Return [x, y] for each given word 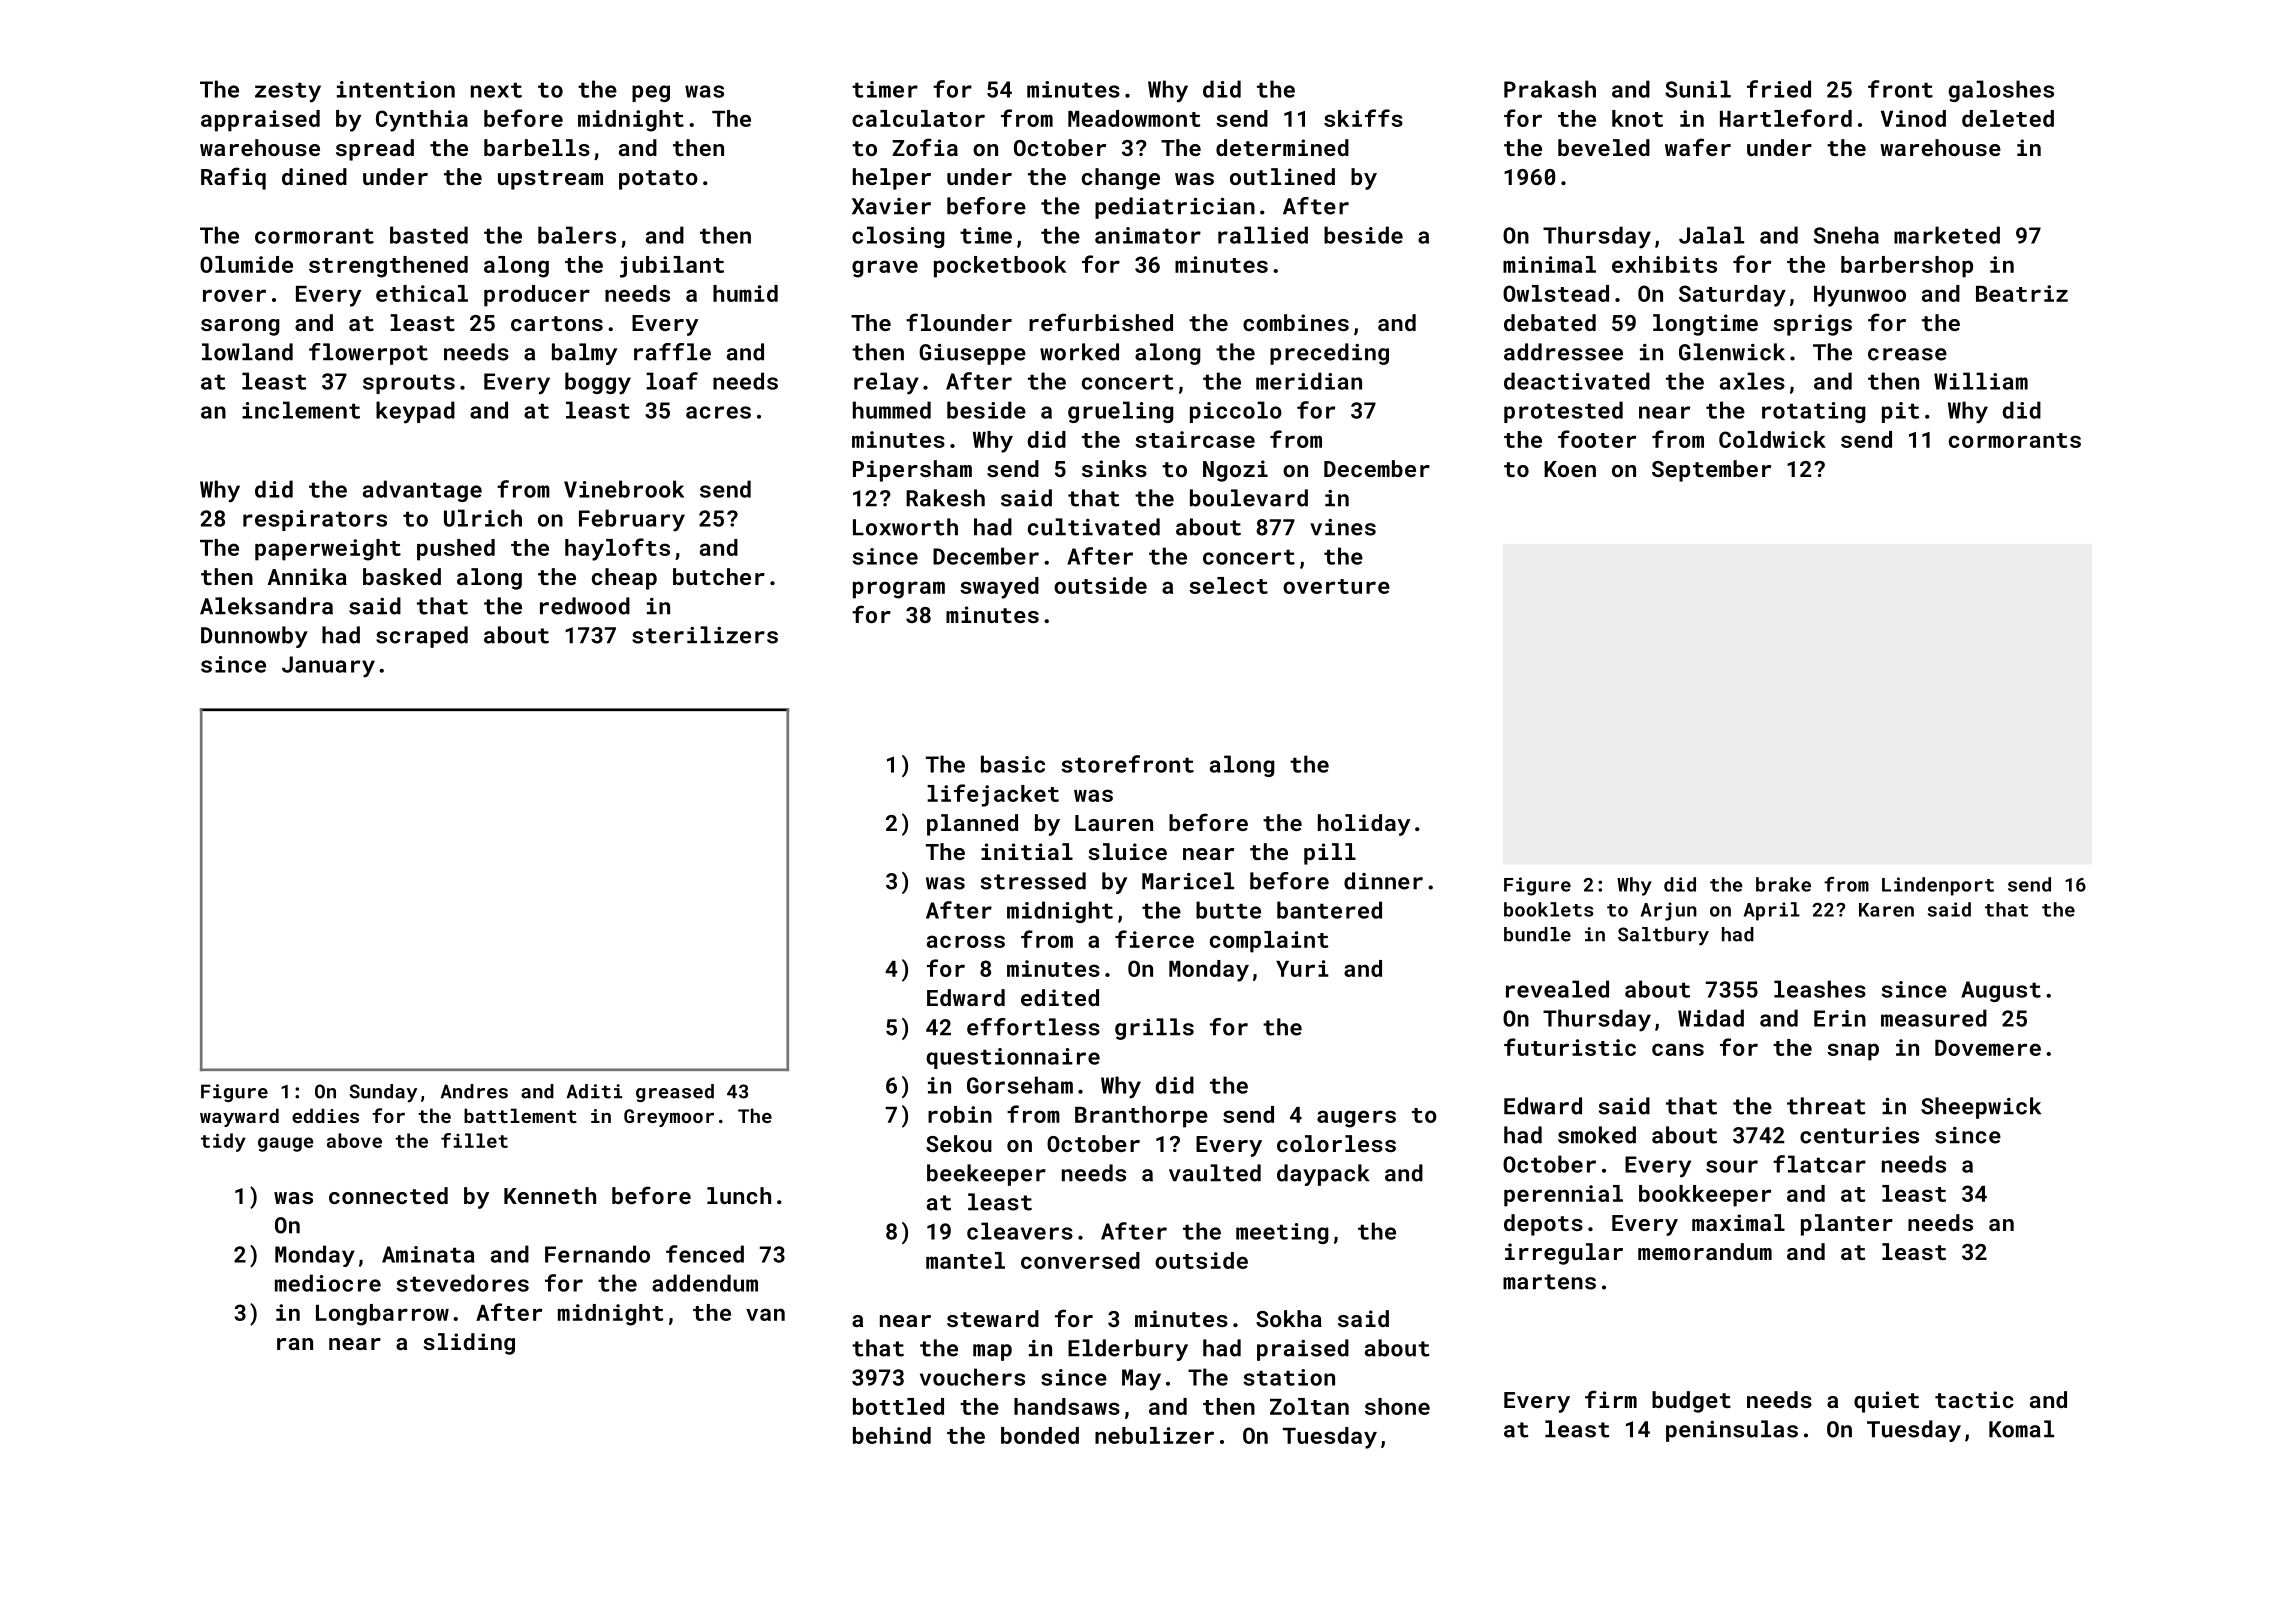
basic [1013, 764]
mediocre [328, 1283]
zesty [288, 92]
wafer [1698, 147]
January [328, 667]
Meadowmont [1134, 118]
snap [1853, 1052]
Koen [1570, 469]
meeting [1282, 1233]
